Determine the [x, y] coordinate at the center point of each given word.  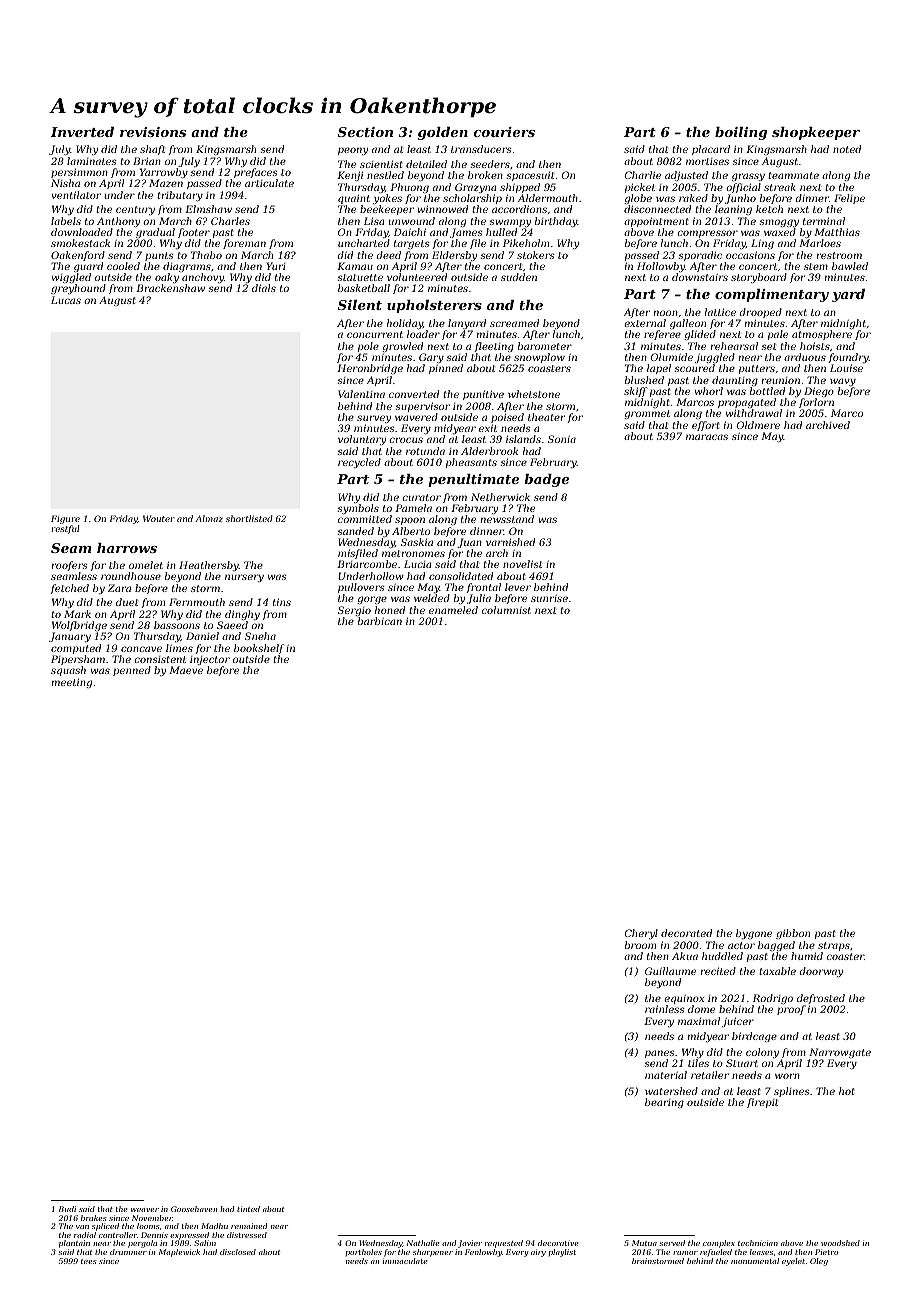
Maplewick [179, 1253]
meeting [72, 683]
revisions [153, 132]
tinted [248, 1209]
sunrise [549, 598]
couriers [504, 132]
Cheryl [641, 934]
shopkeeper [816, 133]
